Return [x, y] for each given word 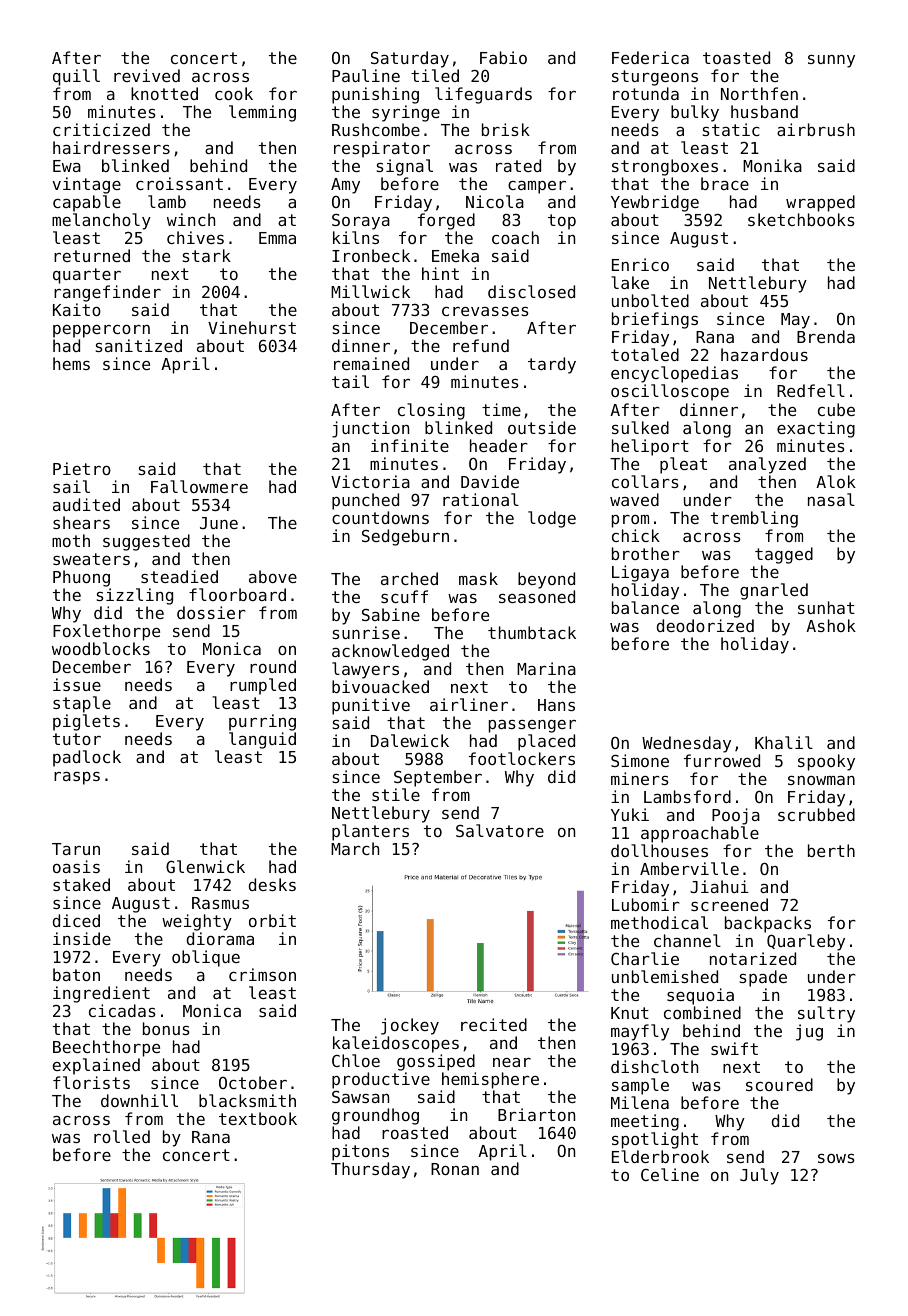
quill [76, 77]
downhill [139, 1100]
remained [371, 363]
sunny [831, 61]
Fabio [503, 57]
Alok [836, 481]
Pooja [736, 816]
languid [262, 740]
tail [350, 381]
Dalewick [410, 740]
